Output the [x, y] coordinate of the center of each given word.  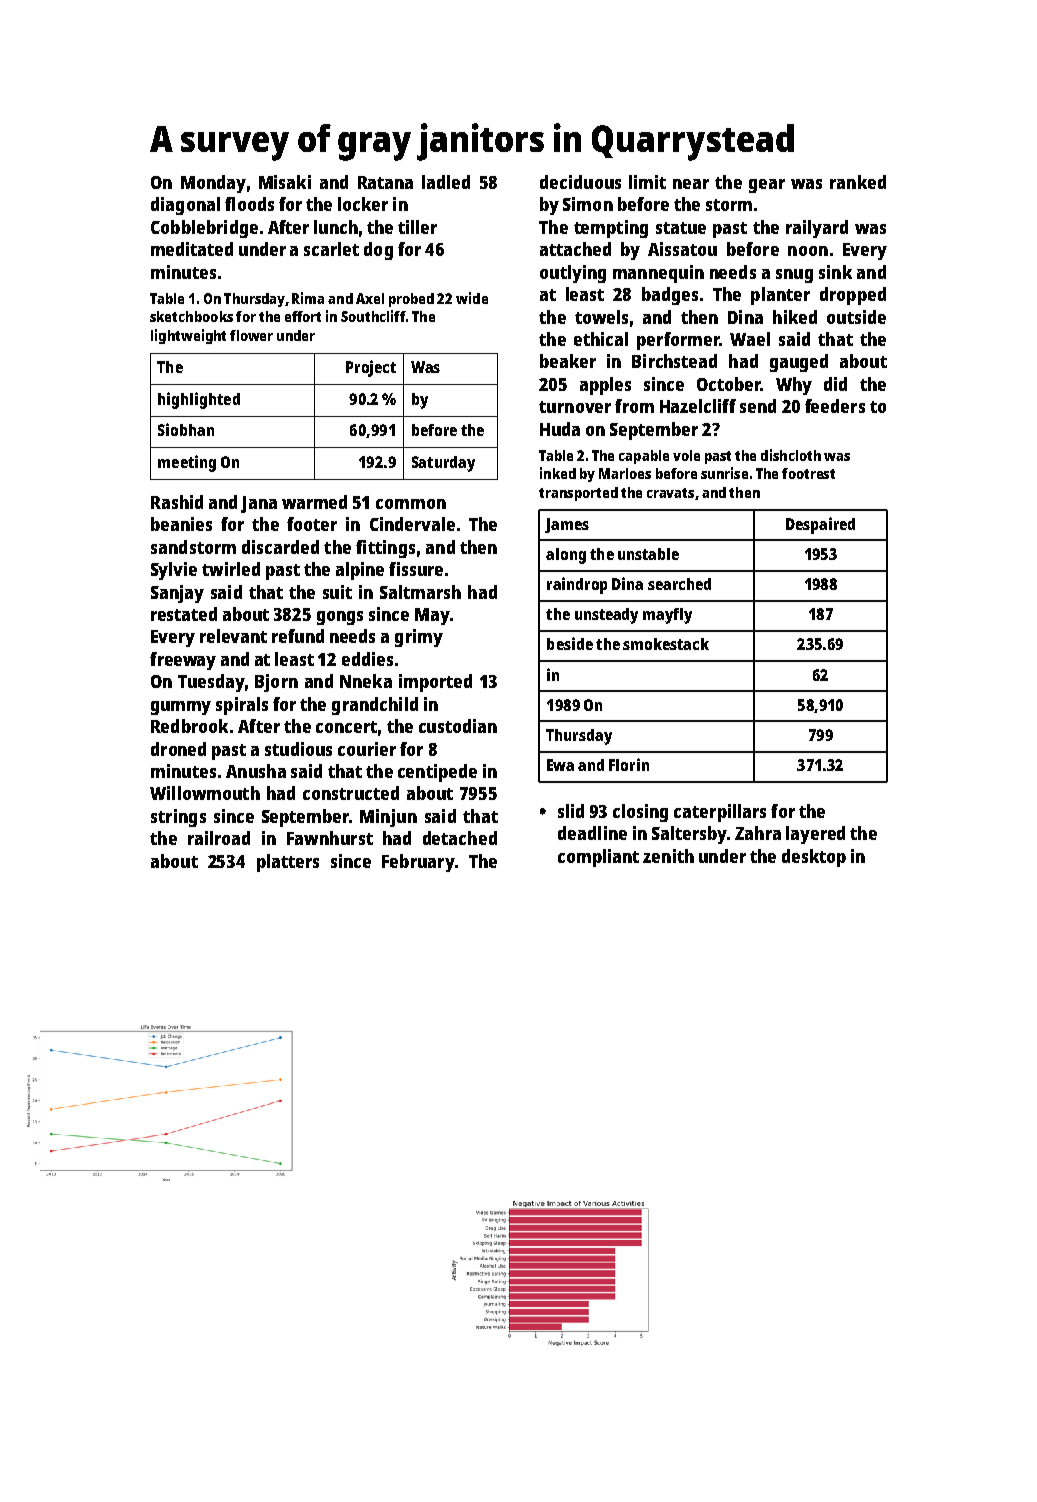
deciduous [580, 182]
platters [288, 863]
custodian [458, 726]
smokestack [666, 644]
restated [184, 614]
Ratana [385, 182]
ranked [858, 182]
